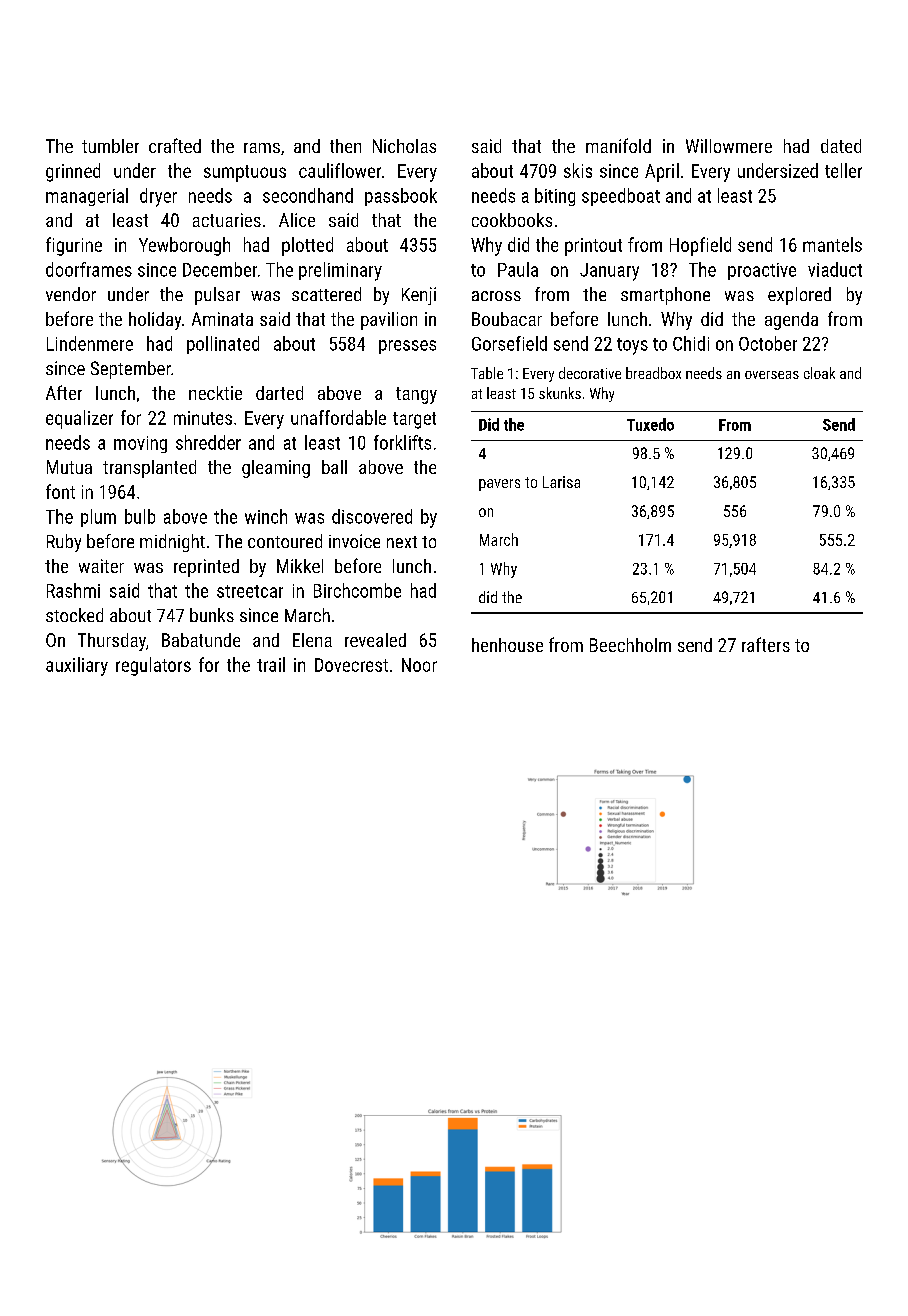  I want to click on Noor, so click(419, 665).
